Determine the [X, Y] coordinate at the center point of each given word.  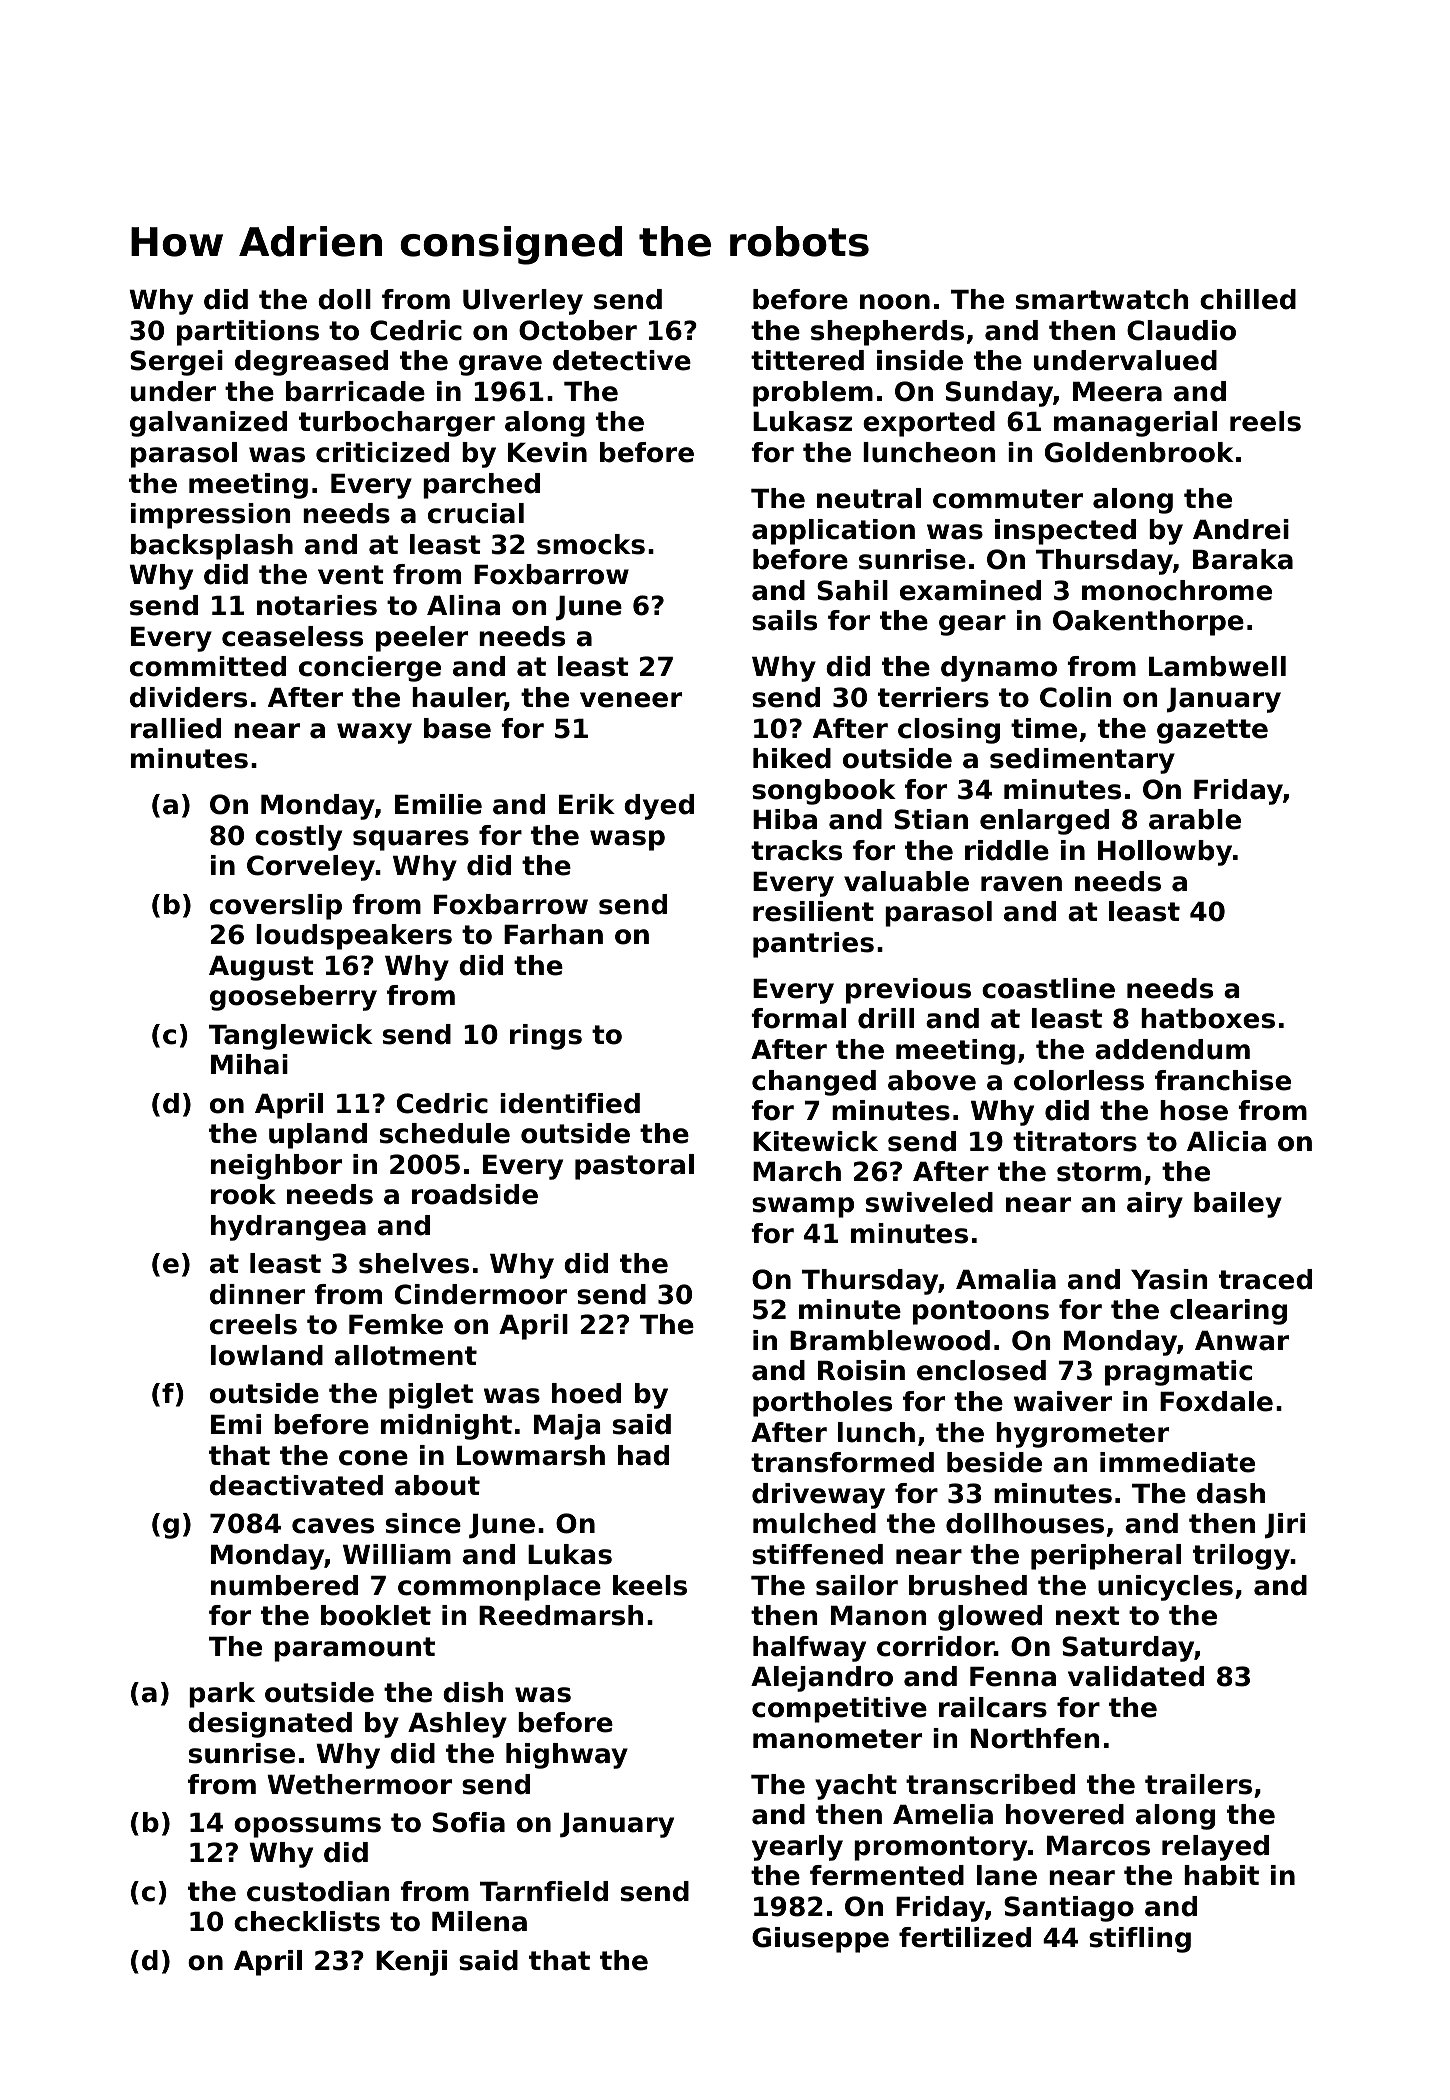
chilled [1248, 299]
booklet [376, 1615]
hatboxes [1208, 1018]
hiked [792, 758]
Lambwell [1217, 666]
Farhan [553, 934]
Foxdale [1216, 1401]
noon [895, 302]
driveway [818, 1496]
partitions [248, 333]
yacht [856, 1787]
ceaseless [292, 636]
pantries [813, 945]
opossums [307, 1827]
